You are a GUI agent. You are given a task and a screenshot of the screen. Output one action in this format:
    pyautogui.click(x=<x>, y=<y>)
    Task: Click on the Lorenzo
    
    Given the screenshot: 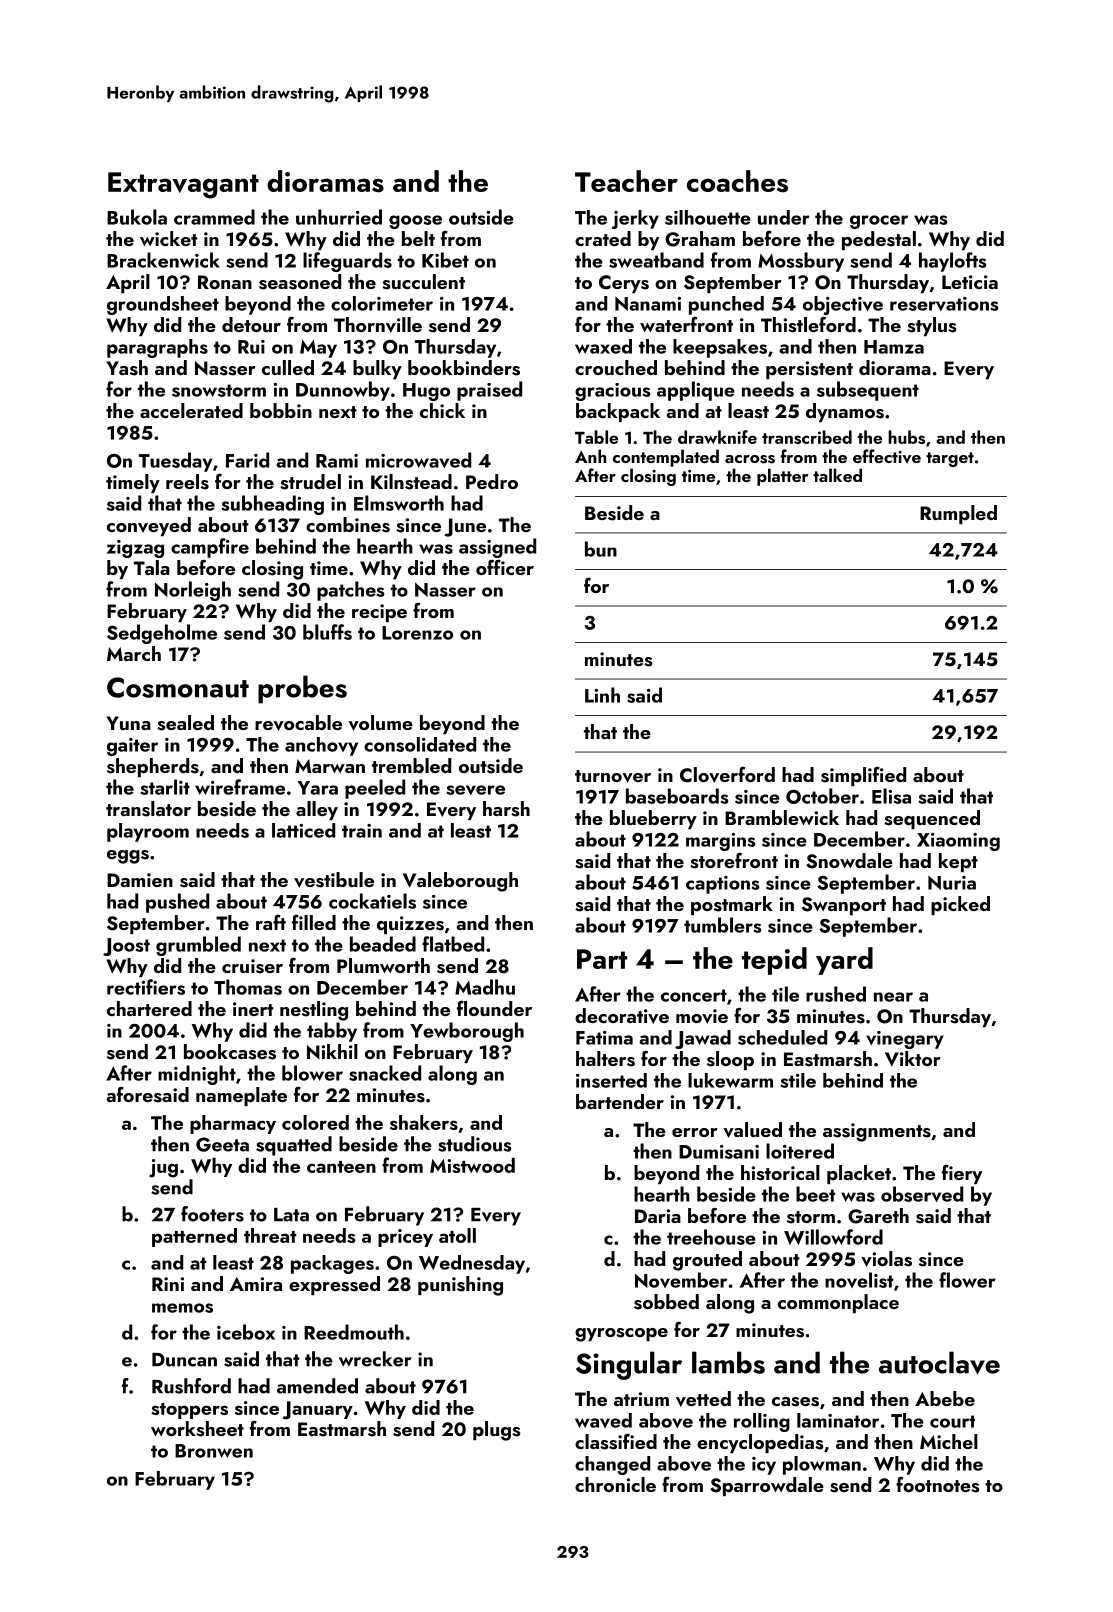 What is the action you would take?
    pyautogui.click(x=417, y=633)
